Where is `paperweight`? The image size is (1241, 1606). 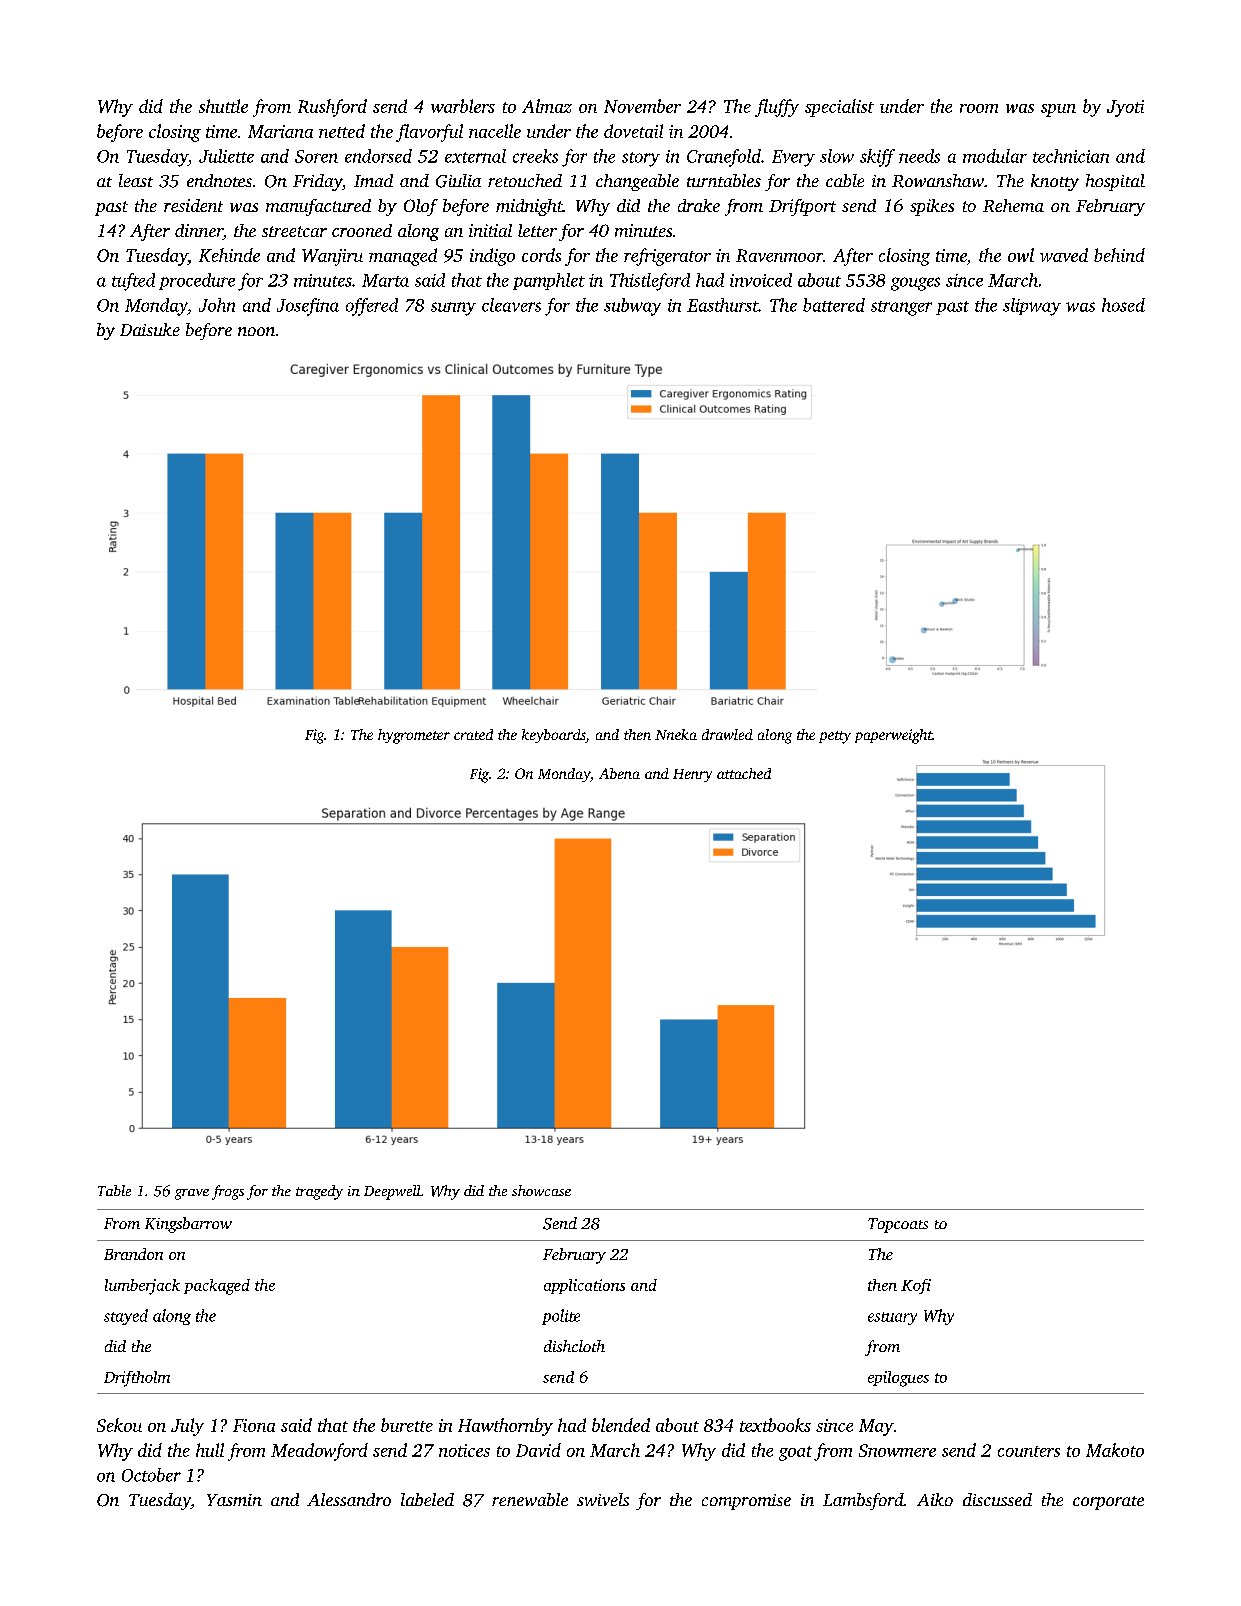
paperweight is located at coordinates (893, 736).
